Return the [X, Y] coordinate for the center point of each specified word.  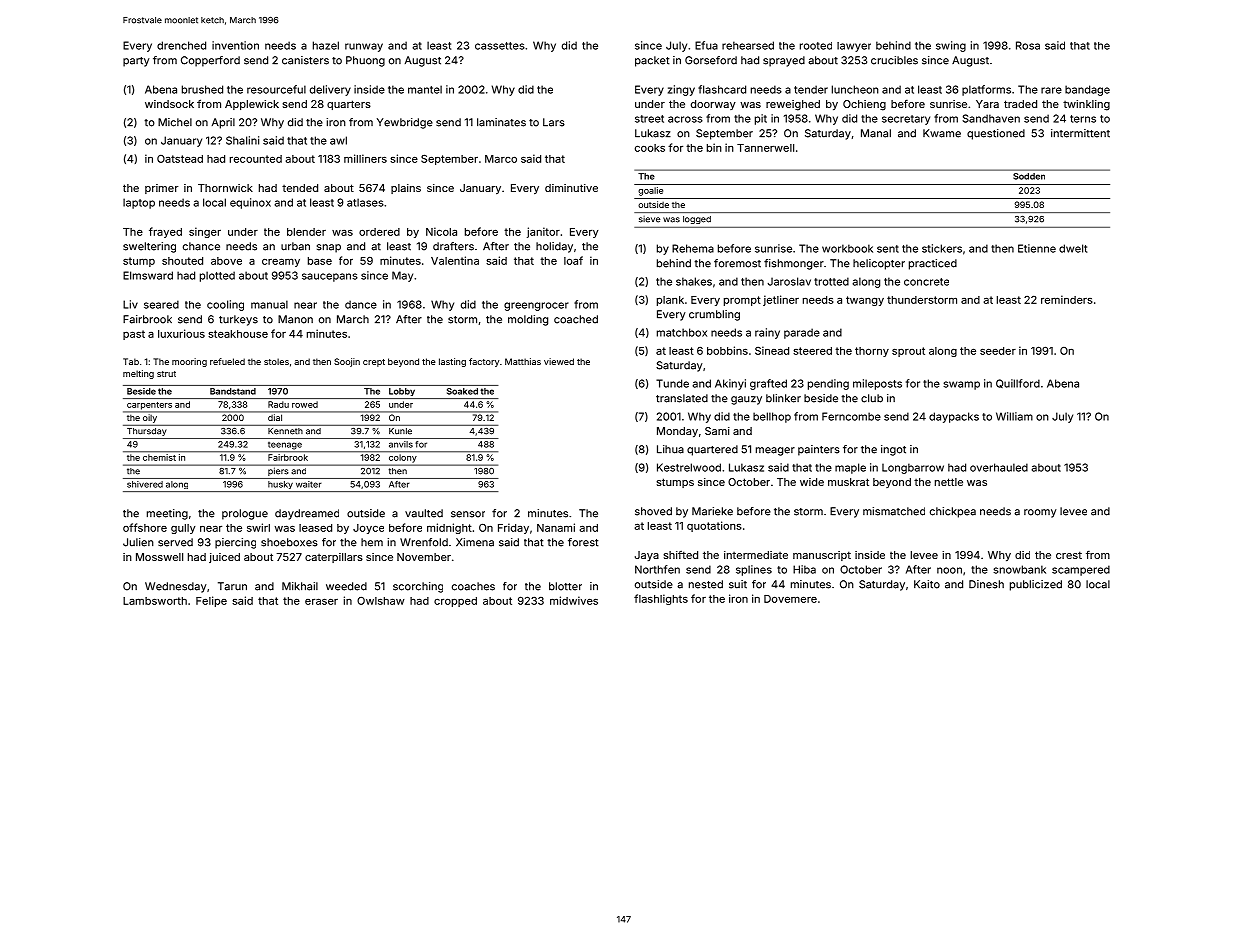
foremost [737, 263]
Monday [677, 432]
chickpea [953, 512]
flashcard [722, 89]
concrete [926, 282]
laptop [139, 203]
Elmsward [148, 275]
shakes [694, 281]
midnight [449, 528]
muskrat [848, 482]
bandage [1087, 90]
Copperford [210, 61]
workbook [847, 248]
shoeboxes [289, 542]
